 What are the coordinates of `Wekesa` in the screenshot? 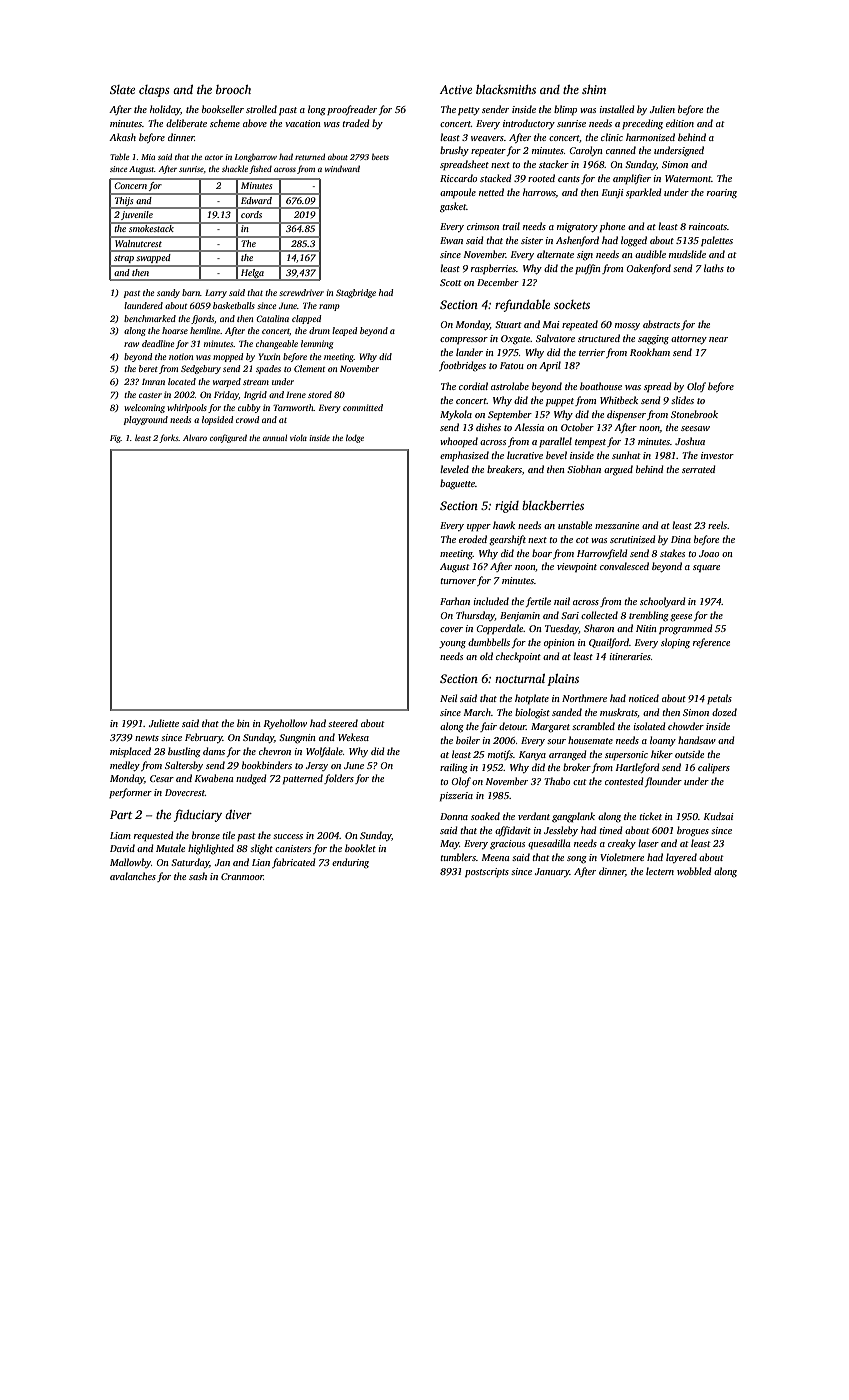 It's located at (353, 737).
